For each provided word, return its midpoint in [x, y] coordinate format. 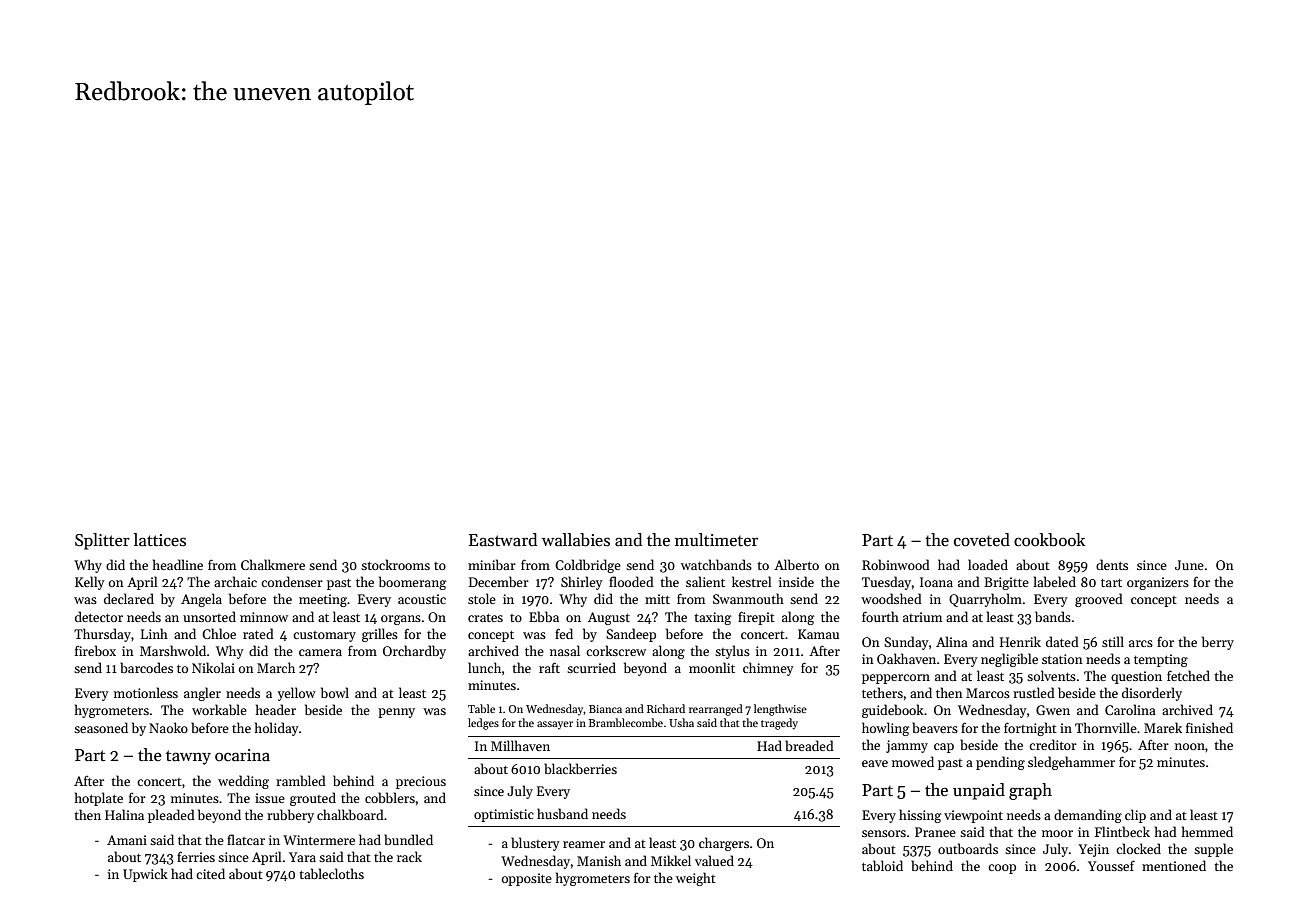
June [1189, 565]
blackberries [580, 768]
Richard [666, 708]
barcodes [146, 667]
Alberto [796, 564]
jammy [907, 746]
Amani [127, 840]
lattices [160, 540]
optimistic [504, 815]
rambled [301, 780]
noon [1190, 746]
